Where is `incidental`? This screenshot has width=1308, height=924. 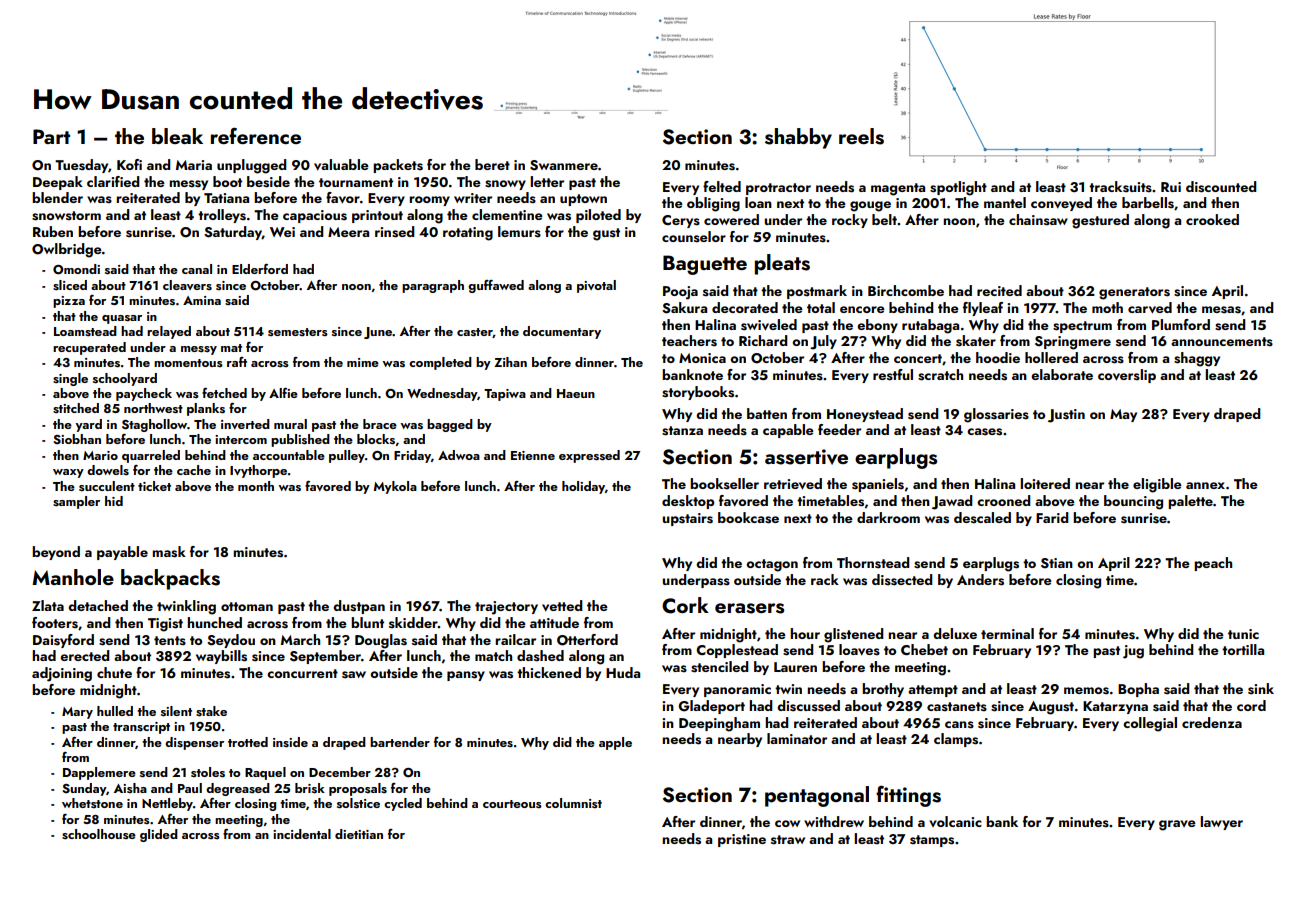 incidental is located at coordinates (302, 834).
